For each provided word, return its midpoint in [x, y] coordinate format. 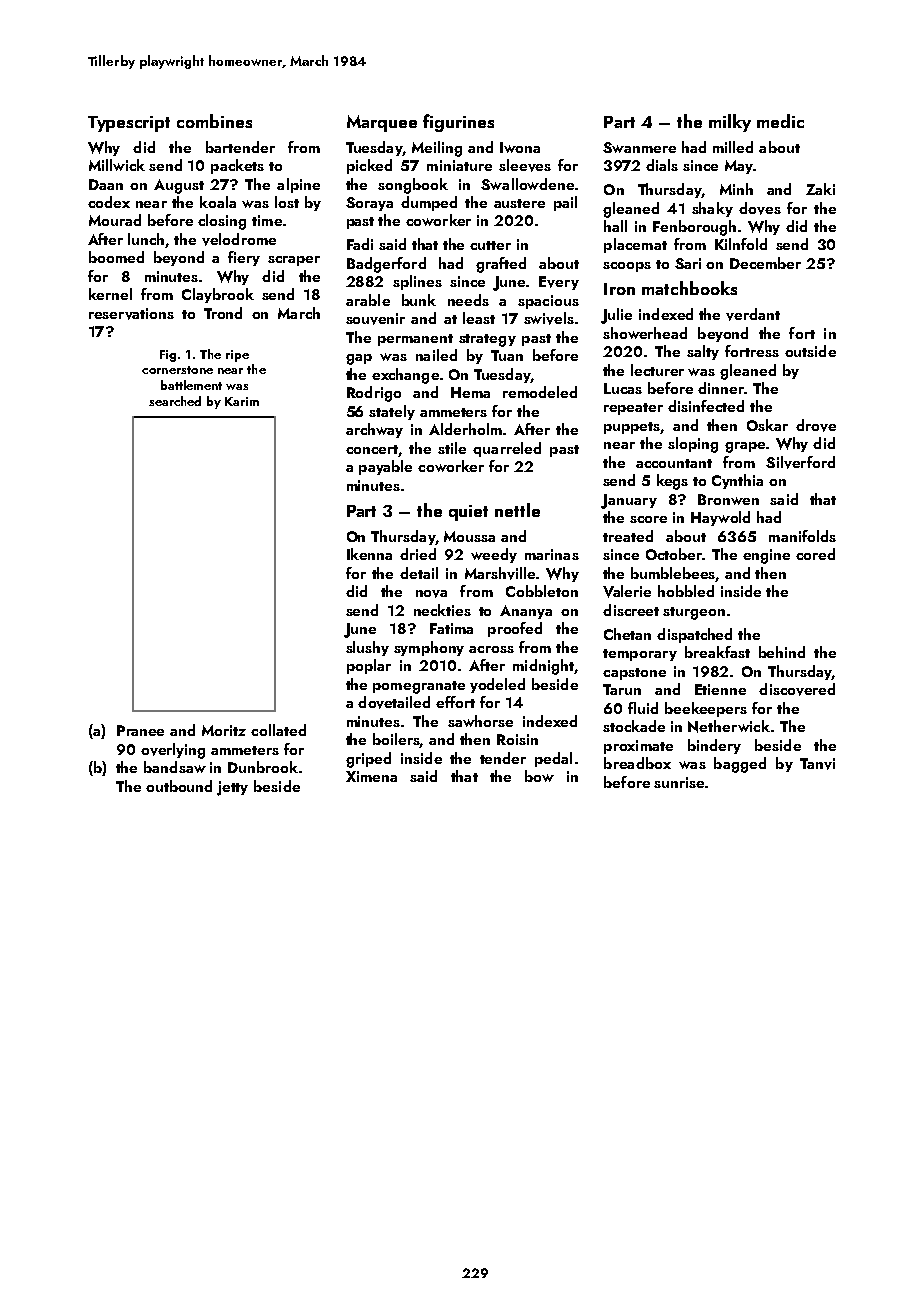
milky [730, 123]
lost [287, 202]
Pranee [140, 730]
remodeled [540, 392]
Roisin [517, 739]
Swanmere [639, 147]
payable [385, 467]
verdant [753, 314]
